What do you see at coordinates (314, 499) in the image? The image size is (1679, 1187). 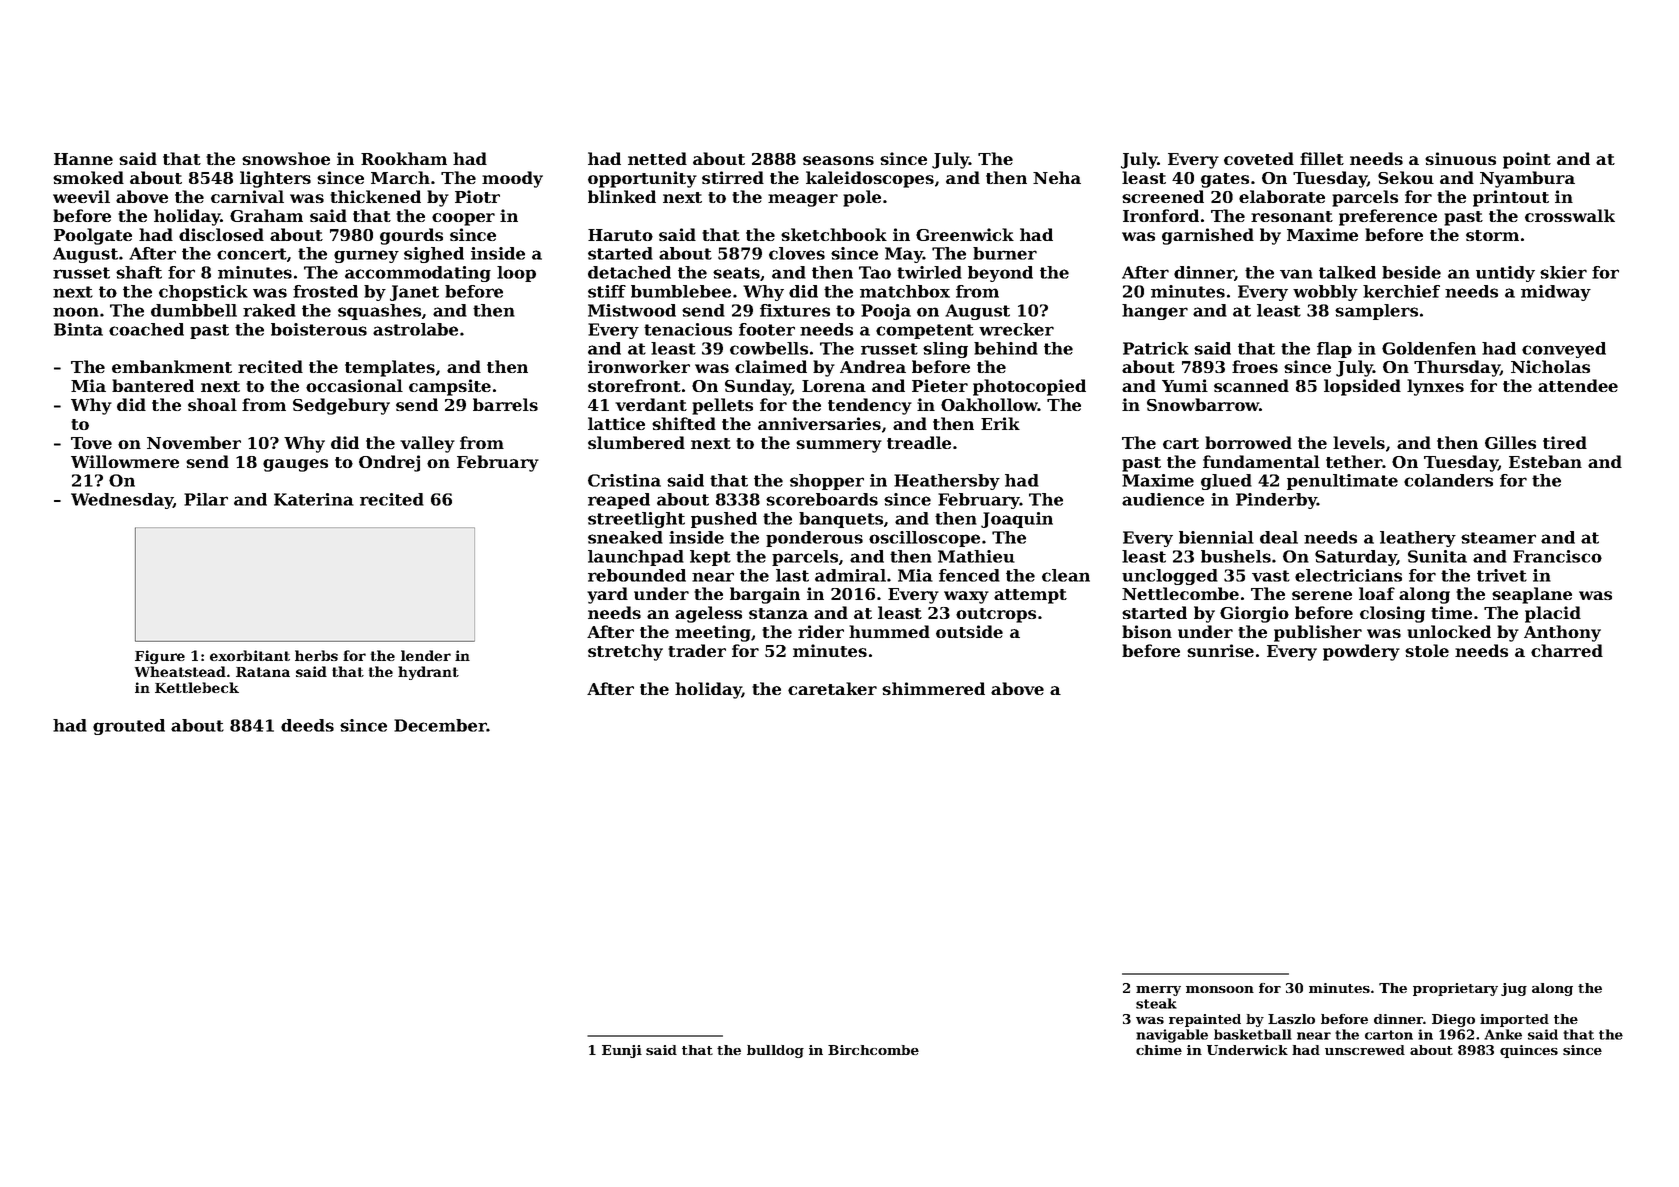 I see `Katerina` at bounding box center [314, 499].
